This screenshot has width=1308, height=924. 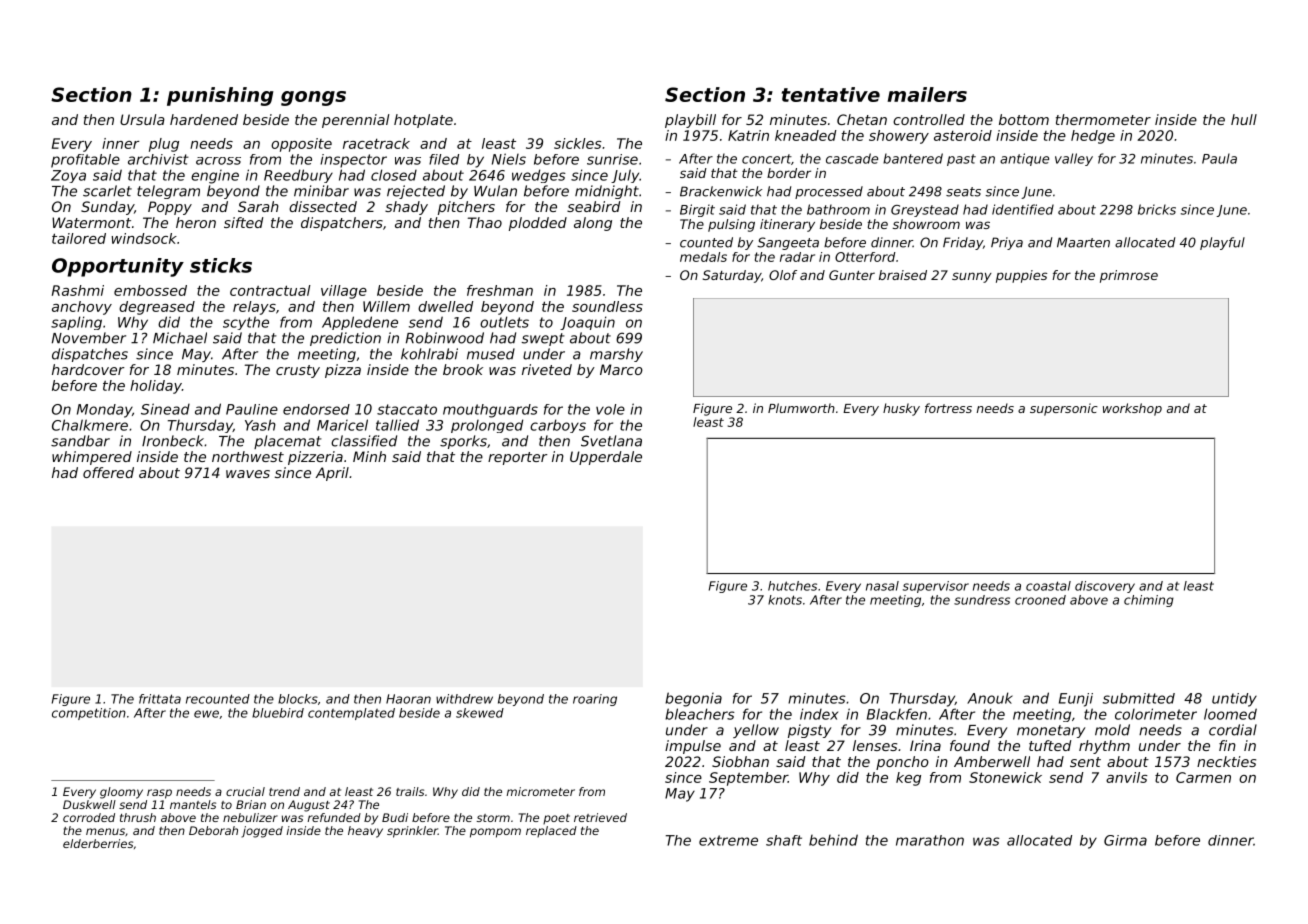 I want to click on elderberries, so click(x=98, y=843).
